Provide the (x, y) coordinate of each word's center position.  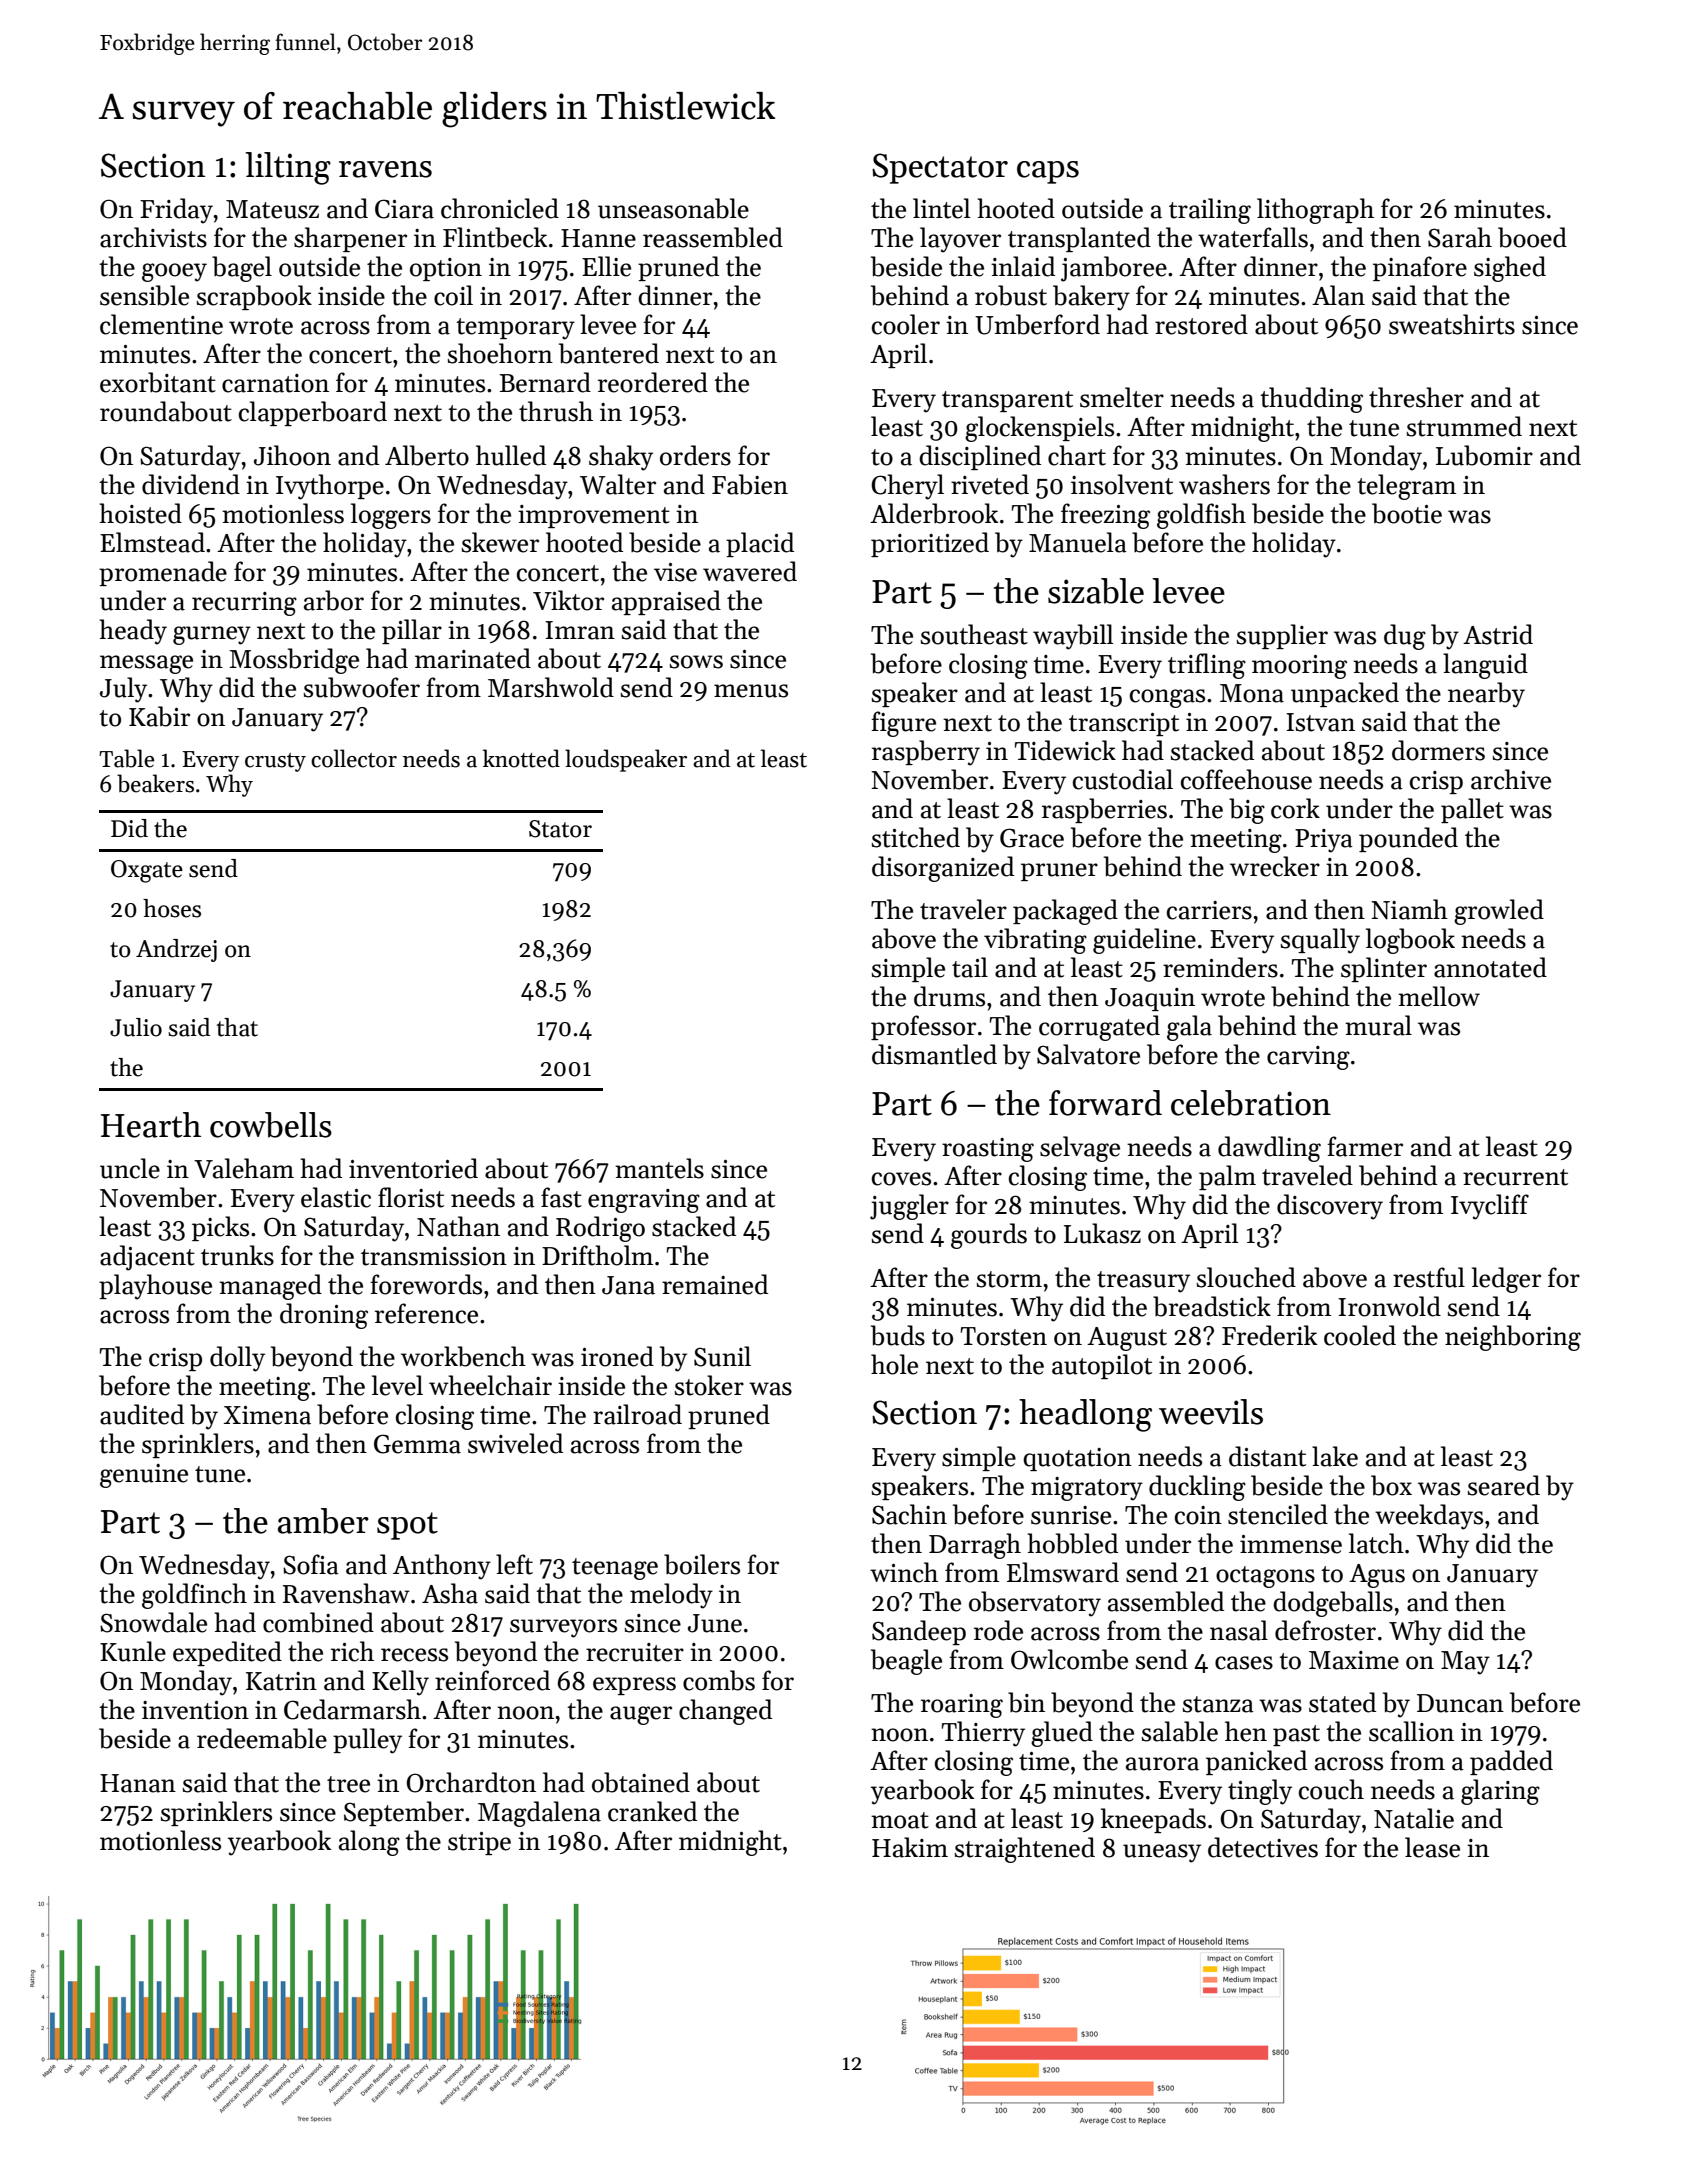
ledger (1506, 1280)
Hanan (138, 1783)
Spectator (940, 168)
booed (1532, 237)
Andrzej (176, 950)
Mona (1252, 693)
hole (894, 1364)
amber (323, 1521)
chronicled (500, 208)
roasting (988, 1150)
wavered (750, 571)
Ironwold (1389, 1306)
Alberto (427, 455)
